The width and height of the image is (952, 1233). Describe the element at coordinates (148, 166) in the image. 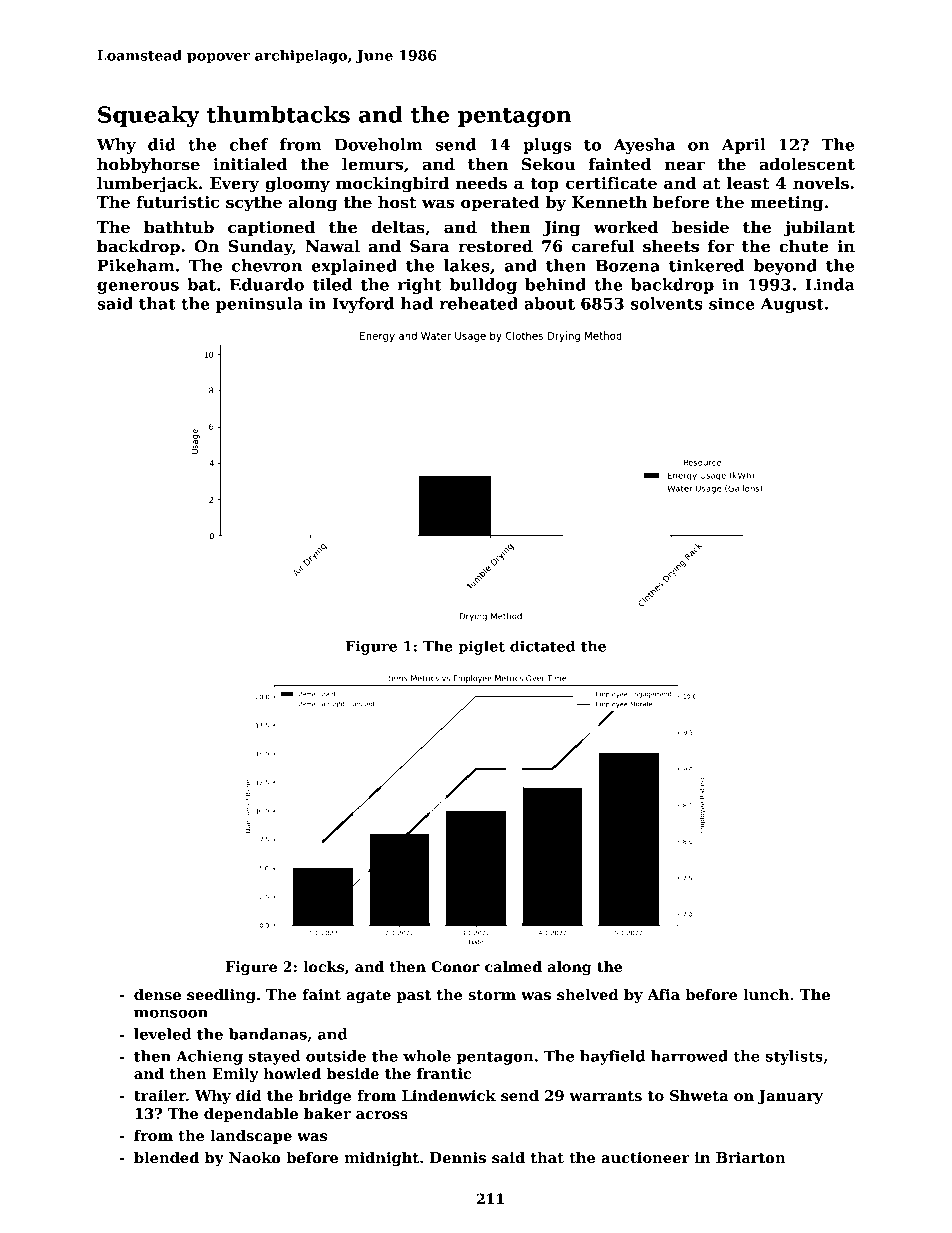

I see `hobbyhorse` at that location.
